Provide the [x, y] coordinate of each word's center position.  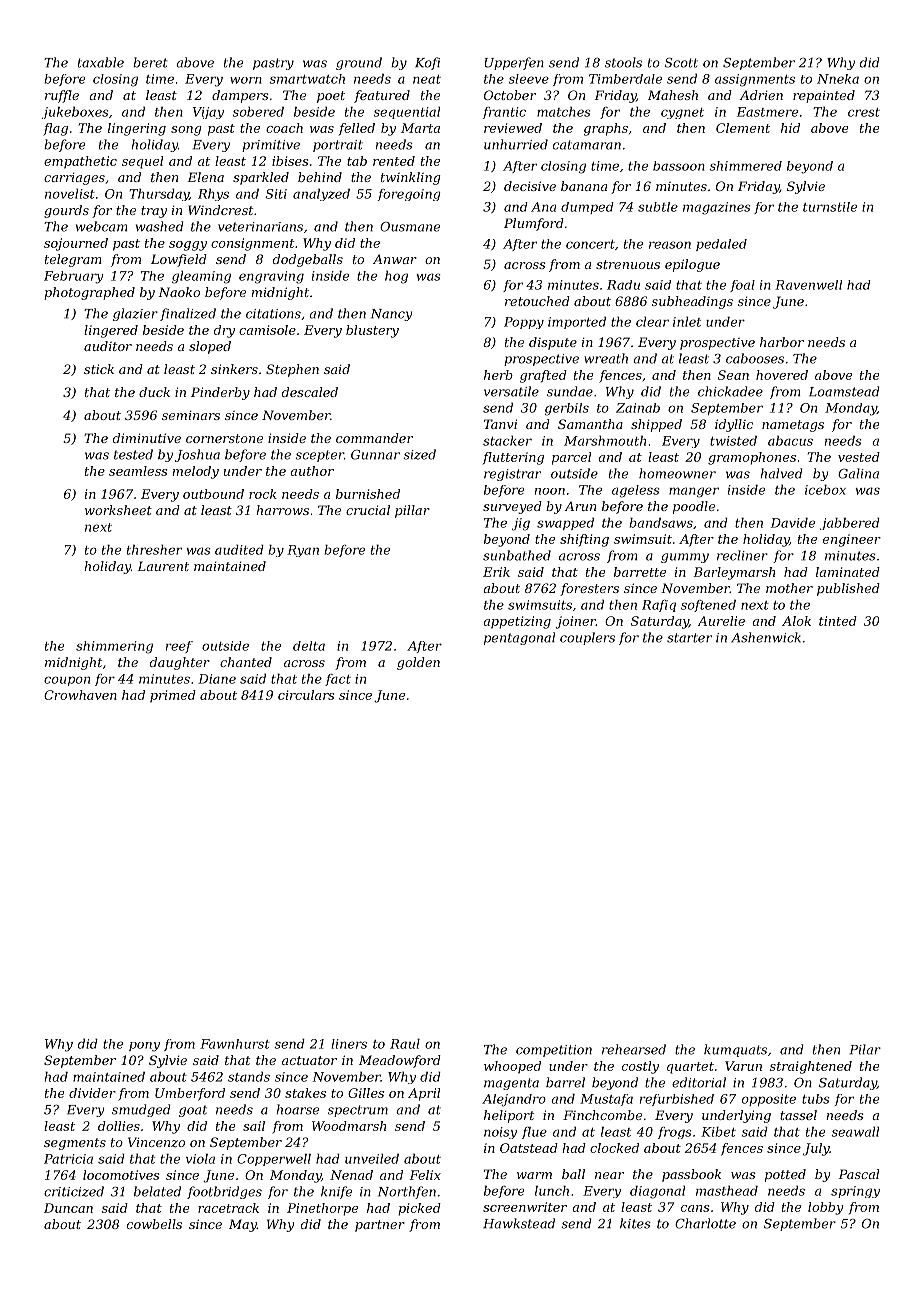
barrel [565, 1082]
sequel [142, 162]
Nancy [391, 315]
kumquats [735, 1050]
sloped [210, 347]
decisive [530, 186]
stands [249, 1077]
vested [859, 457]
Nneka [838, 79]
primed [173, 696]
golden [418, 663]
